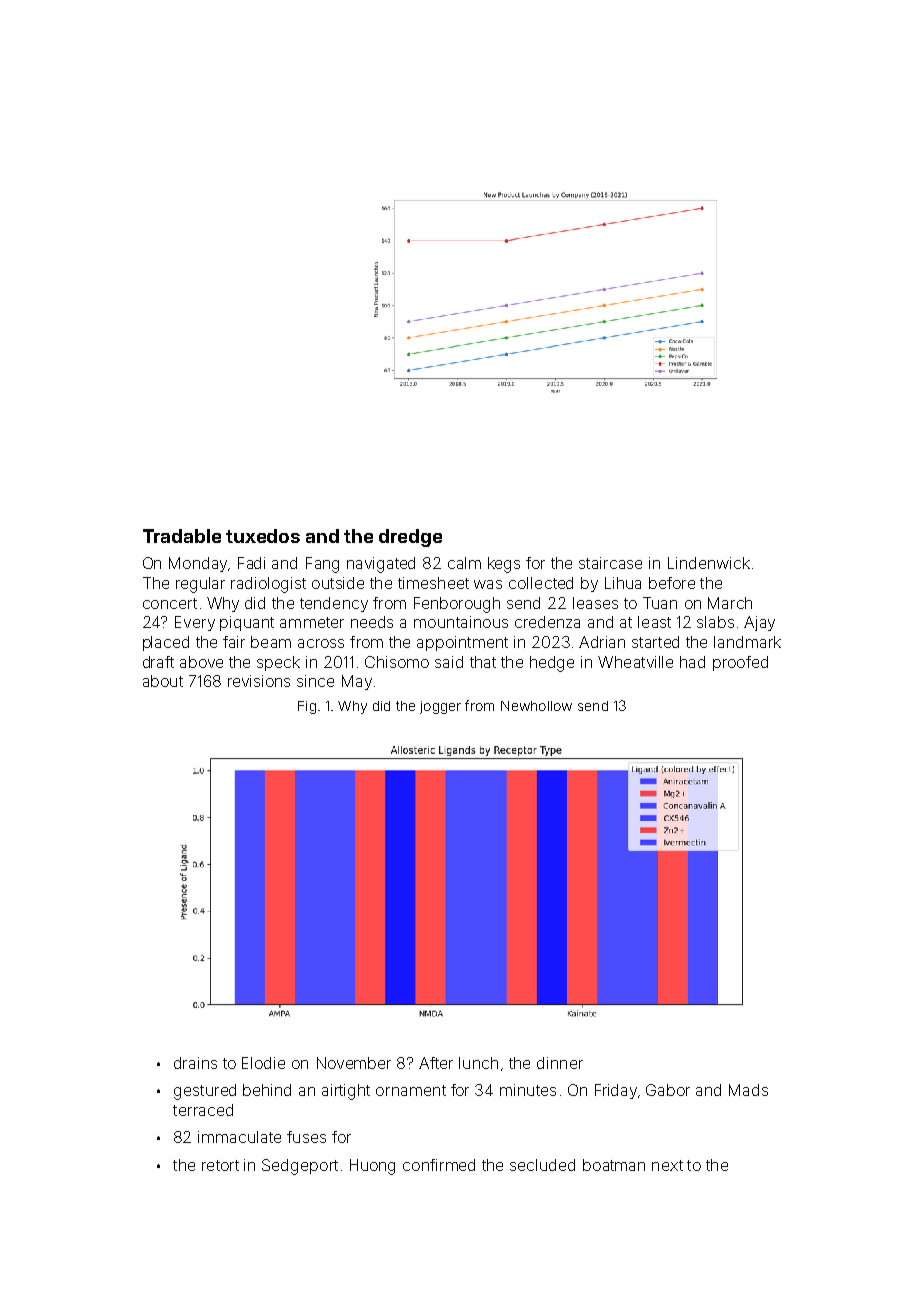  I want to click on retort, so click(220, 1165).
